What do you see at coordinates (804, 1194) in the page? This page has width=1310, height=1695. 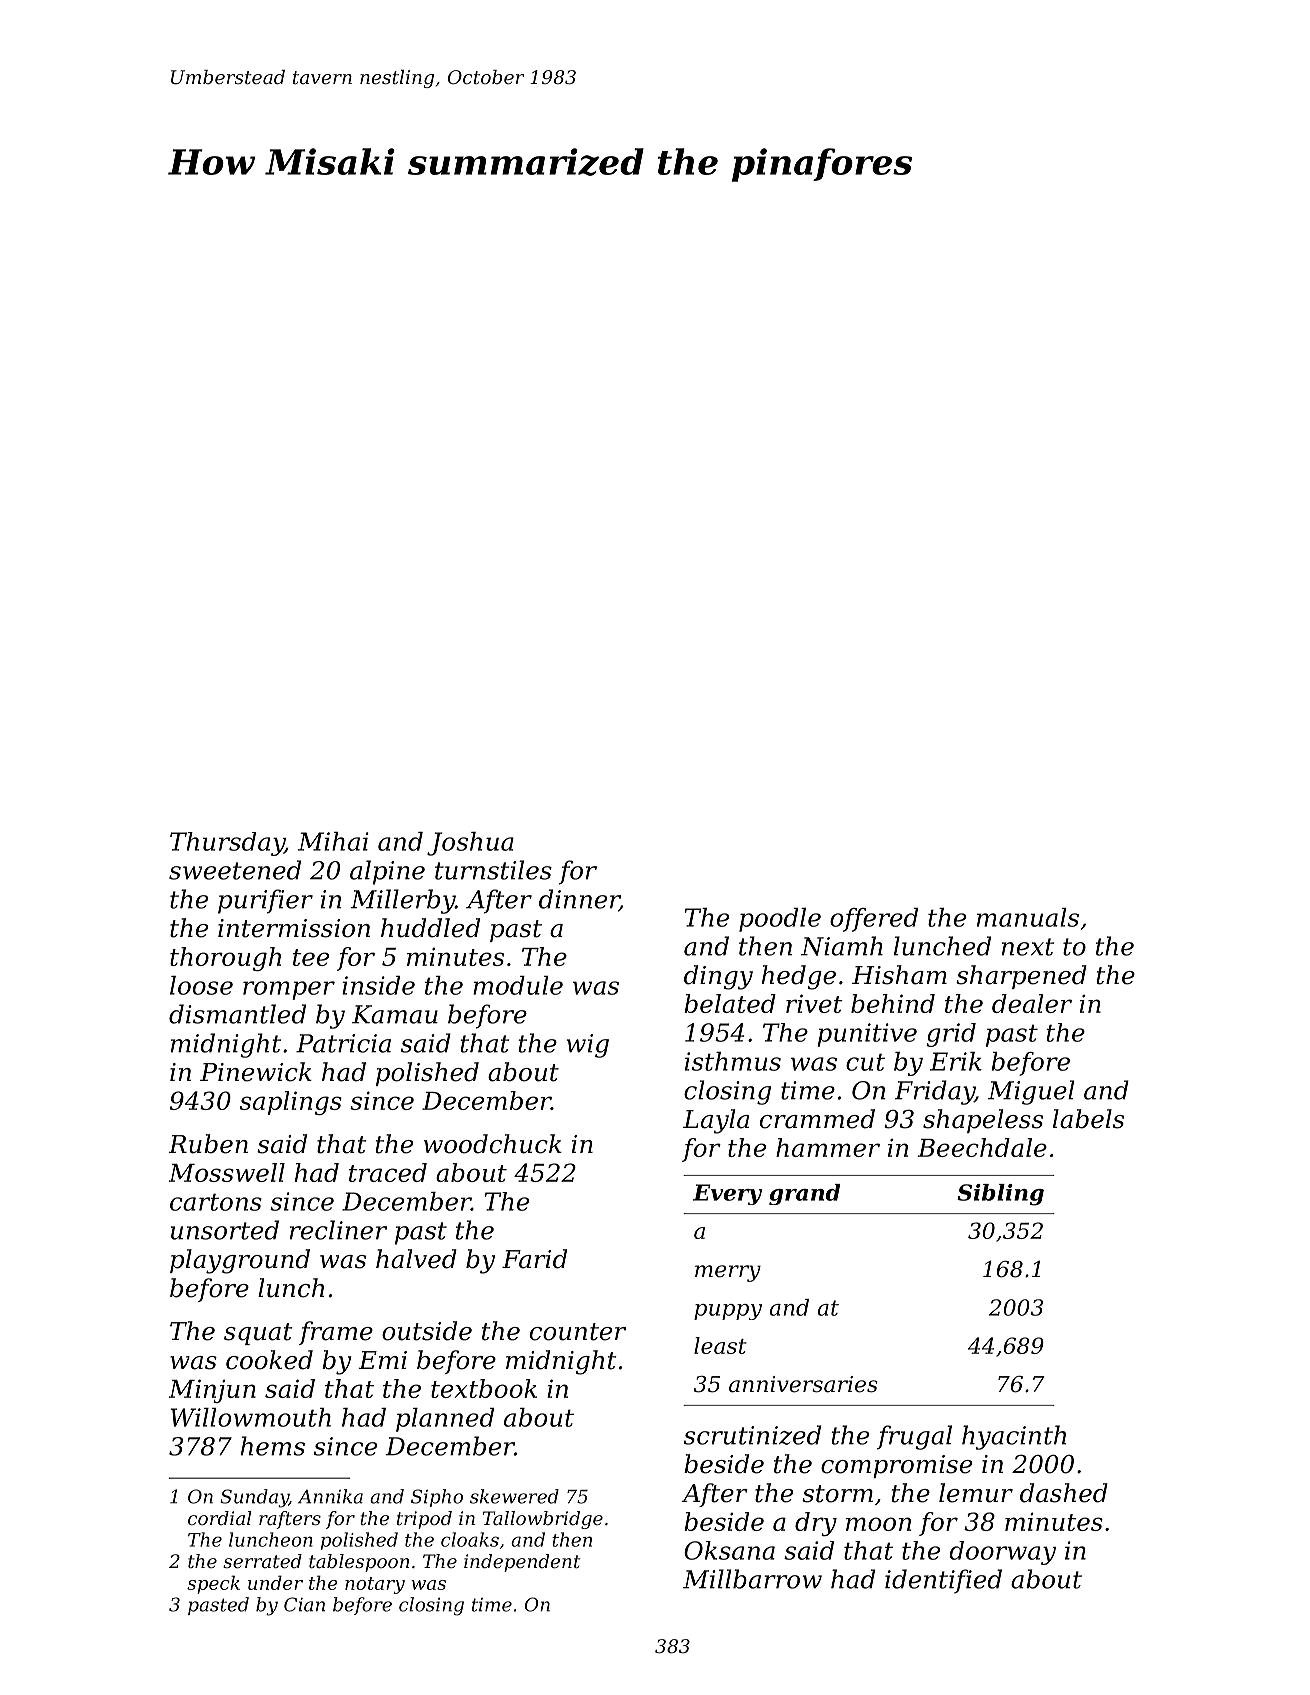 I see `grand` at bounding box center [804, 1194].
